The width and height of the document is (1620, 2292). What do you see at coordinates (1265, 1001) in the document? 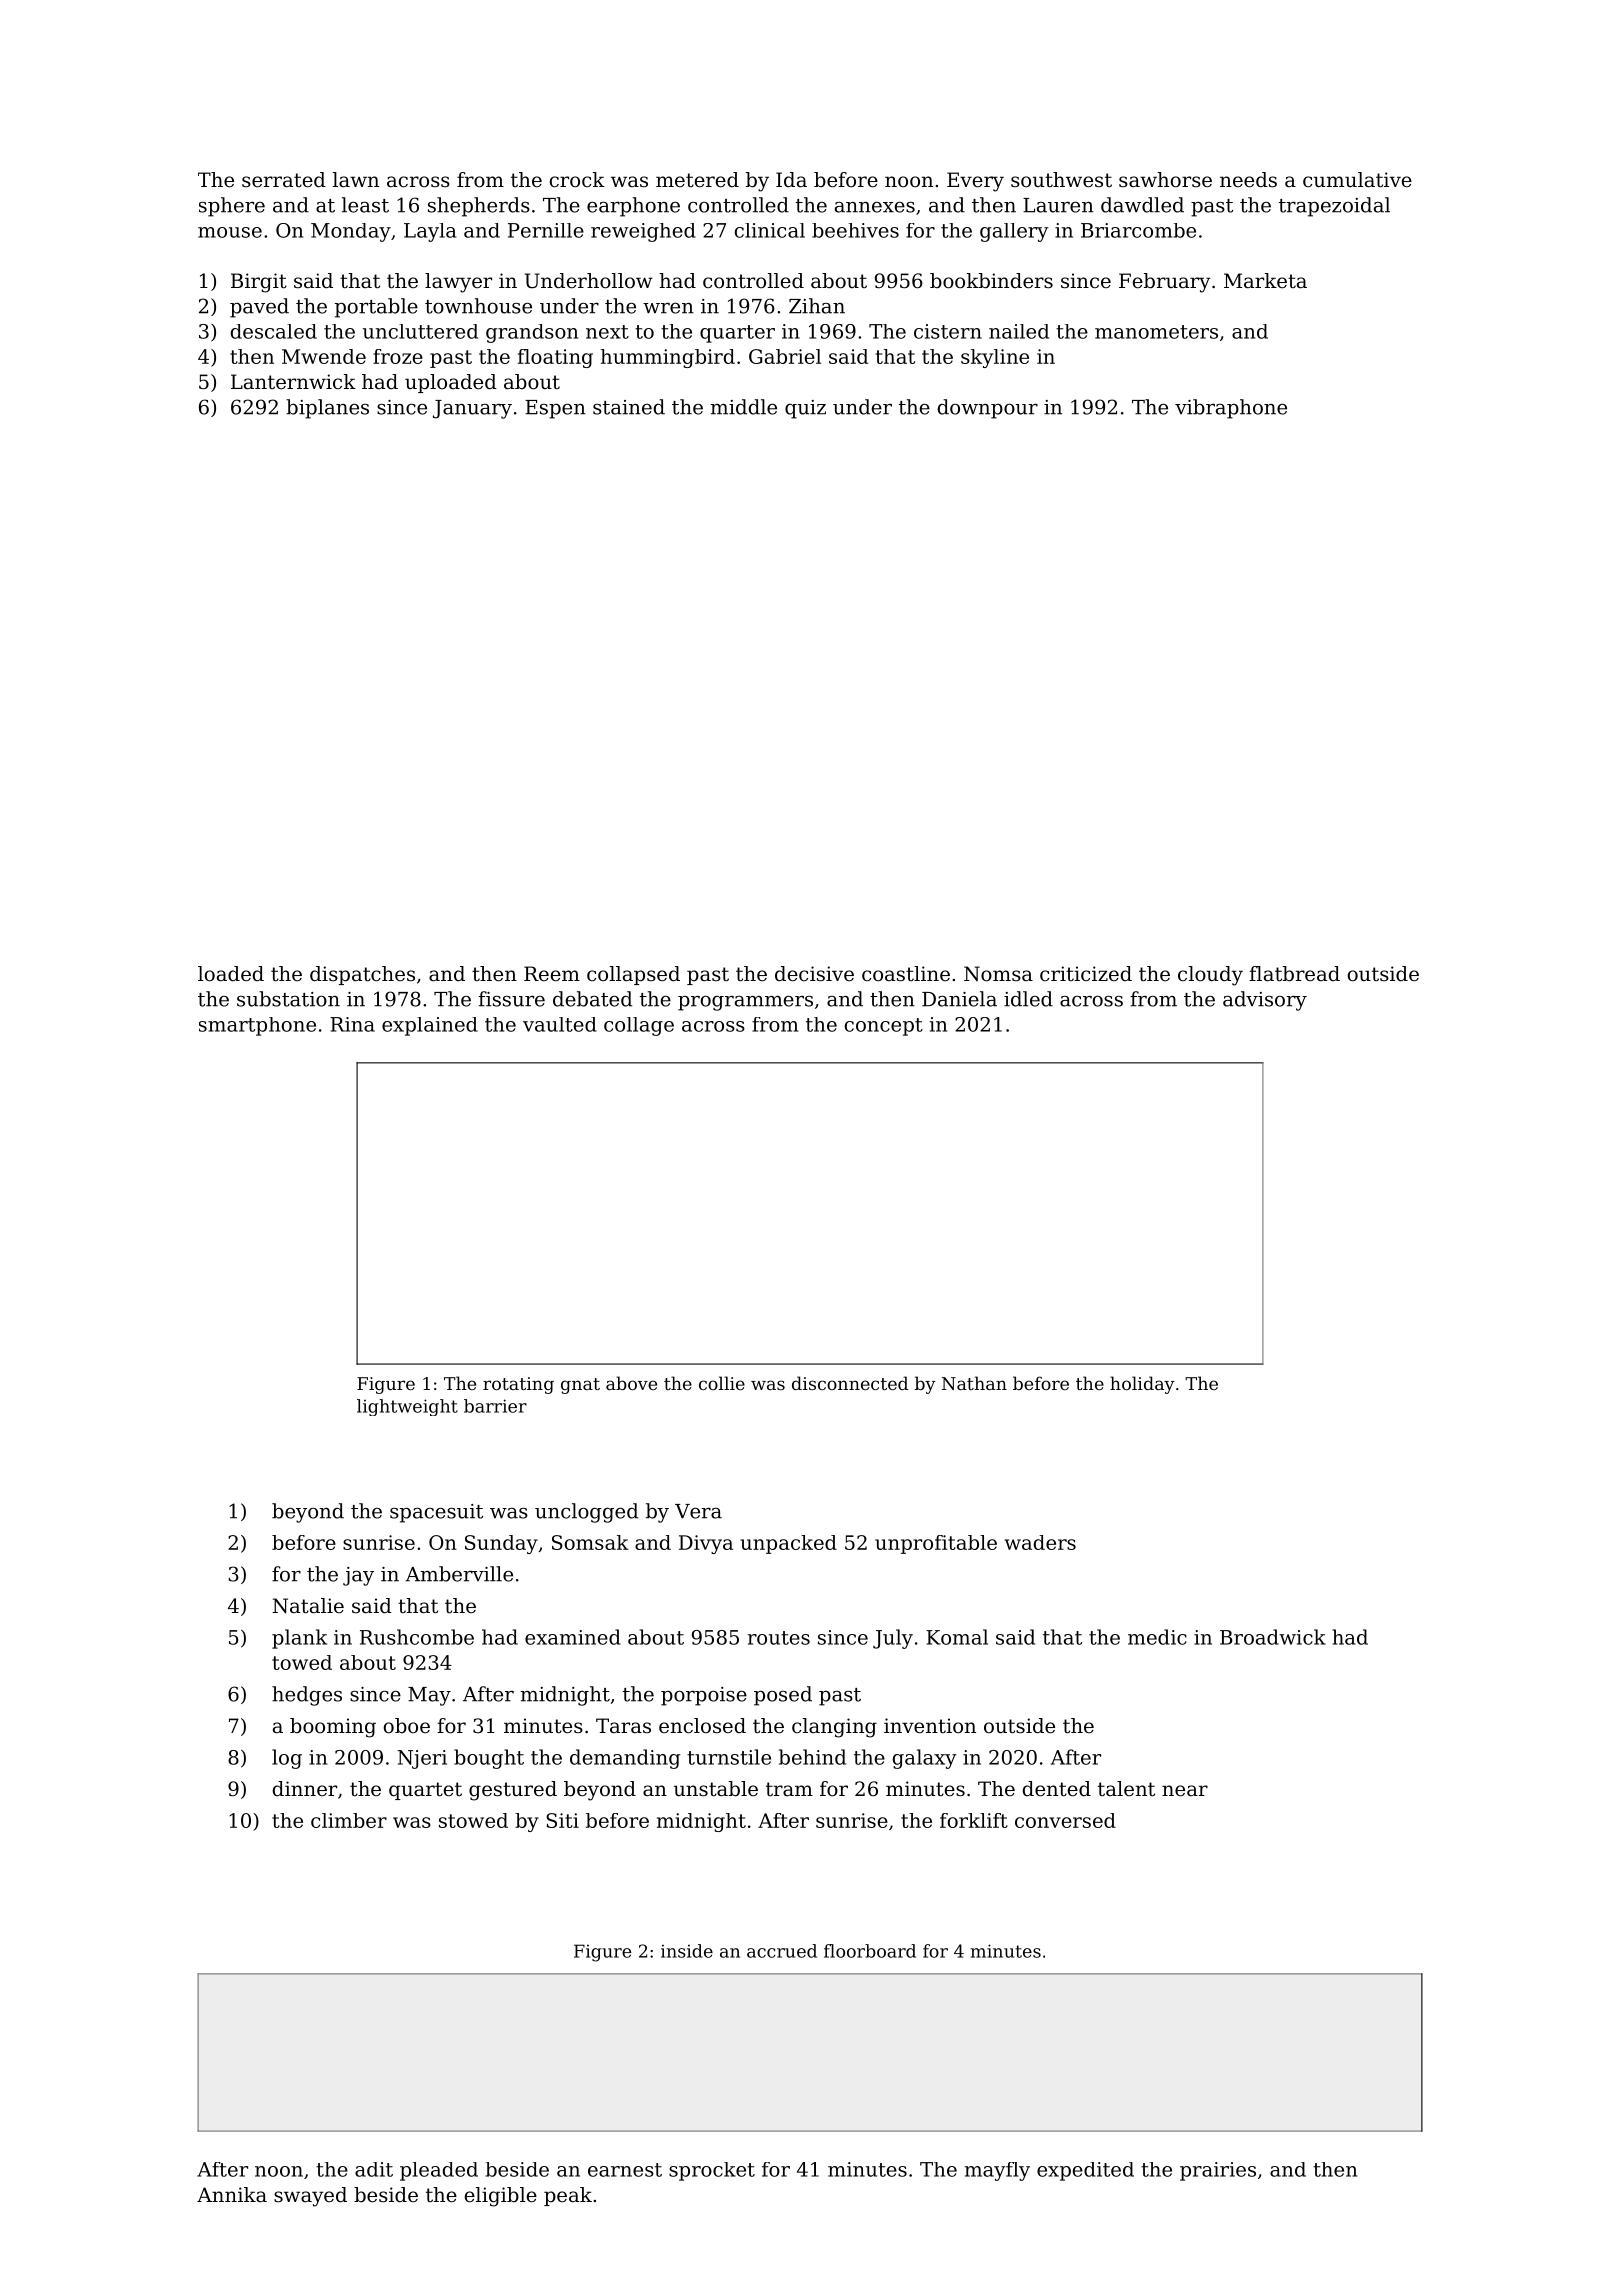
I see `advisory` at bounding box center [1265, 1001].
